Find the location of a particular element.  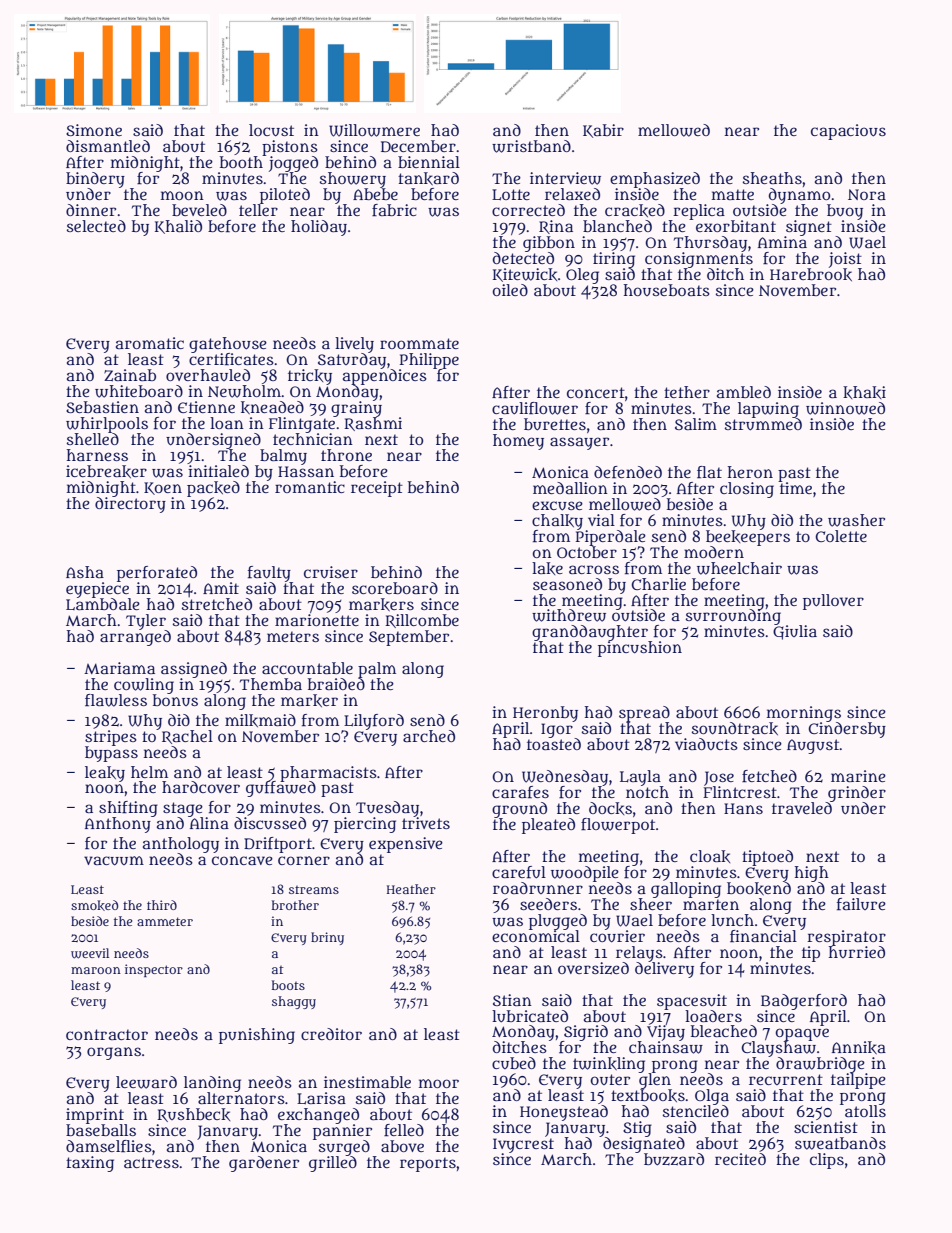

surrounding is located at coordinates (733, 617).
